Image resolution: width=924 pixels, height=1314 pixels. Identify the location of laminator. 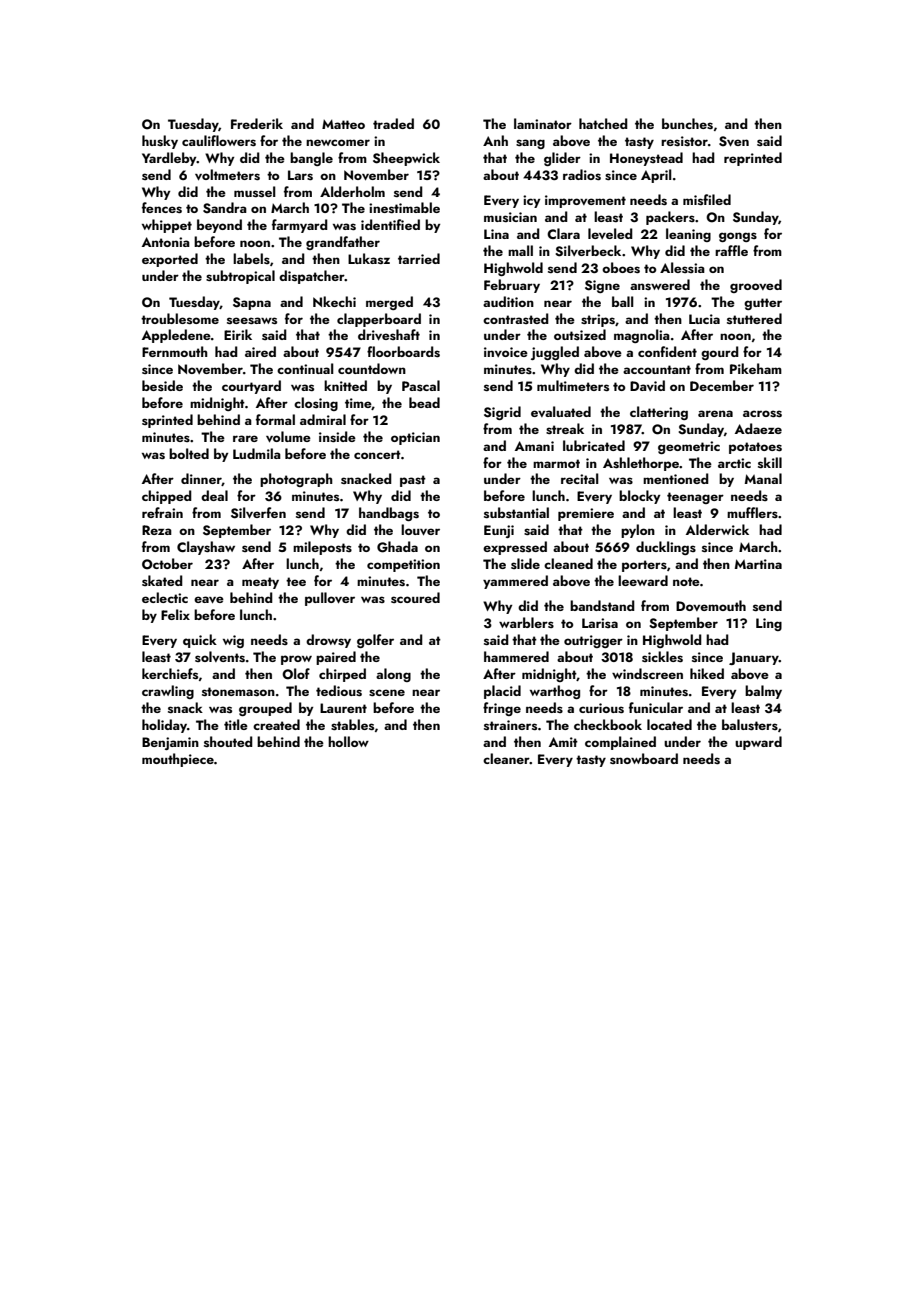
(543, 123).
